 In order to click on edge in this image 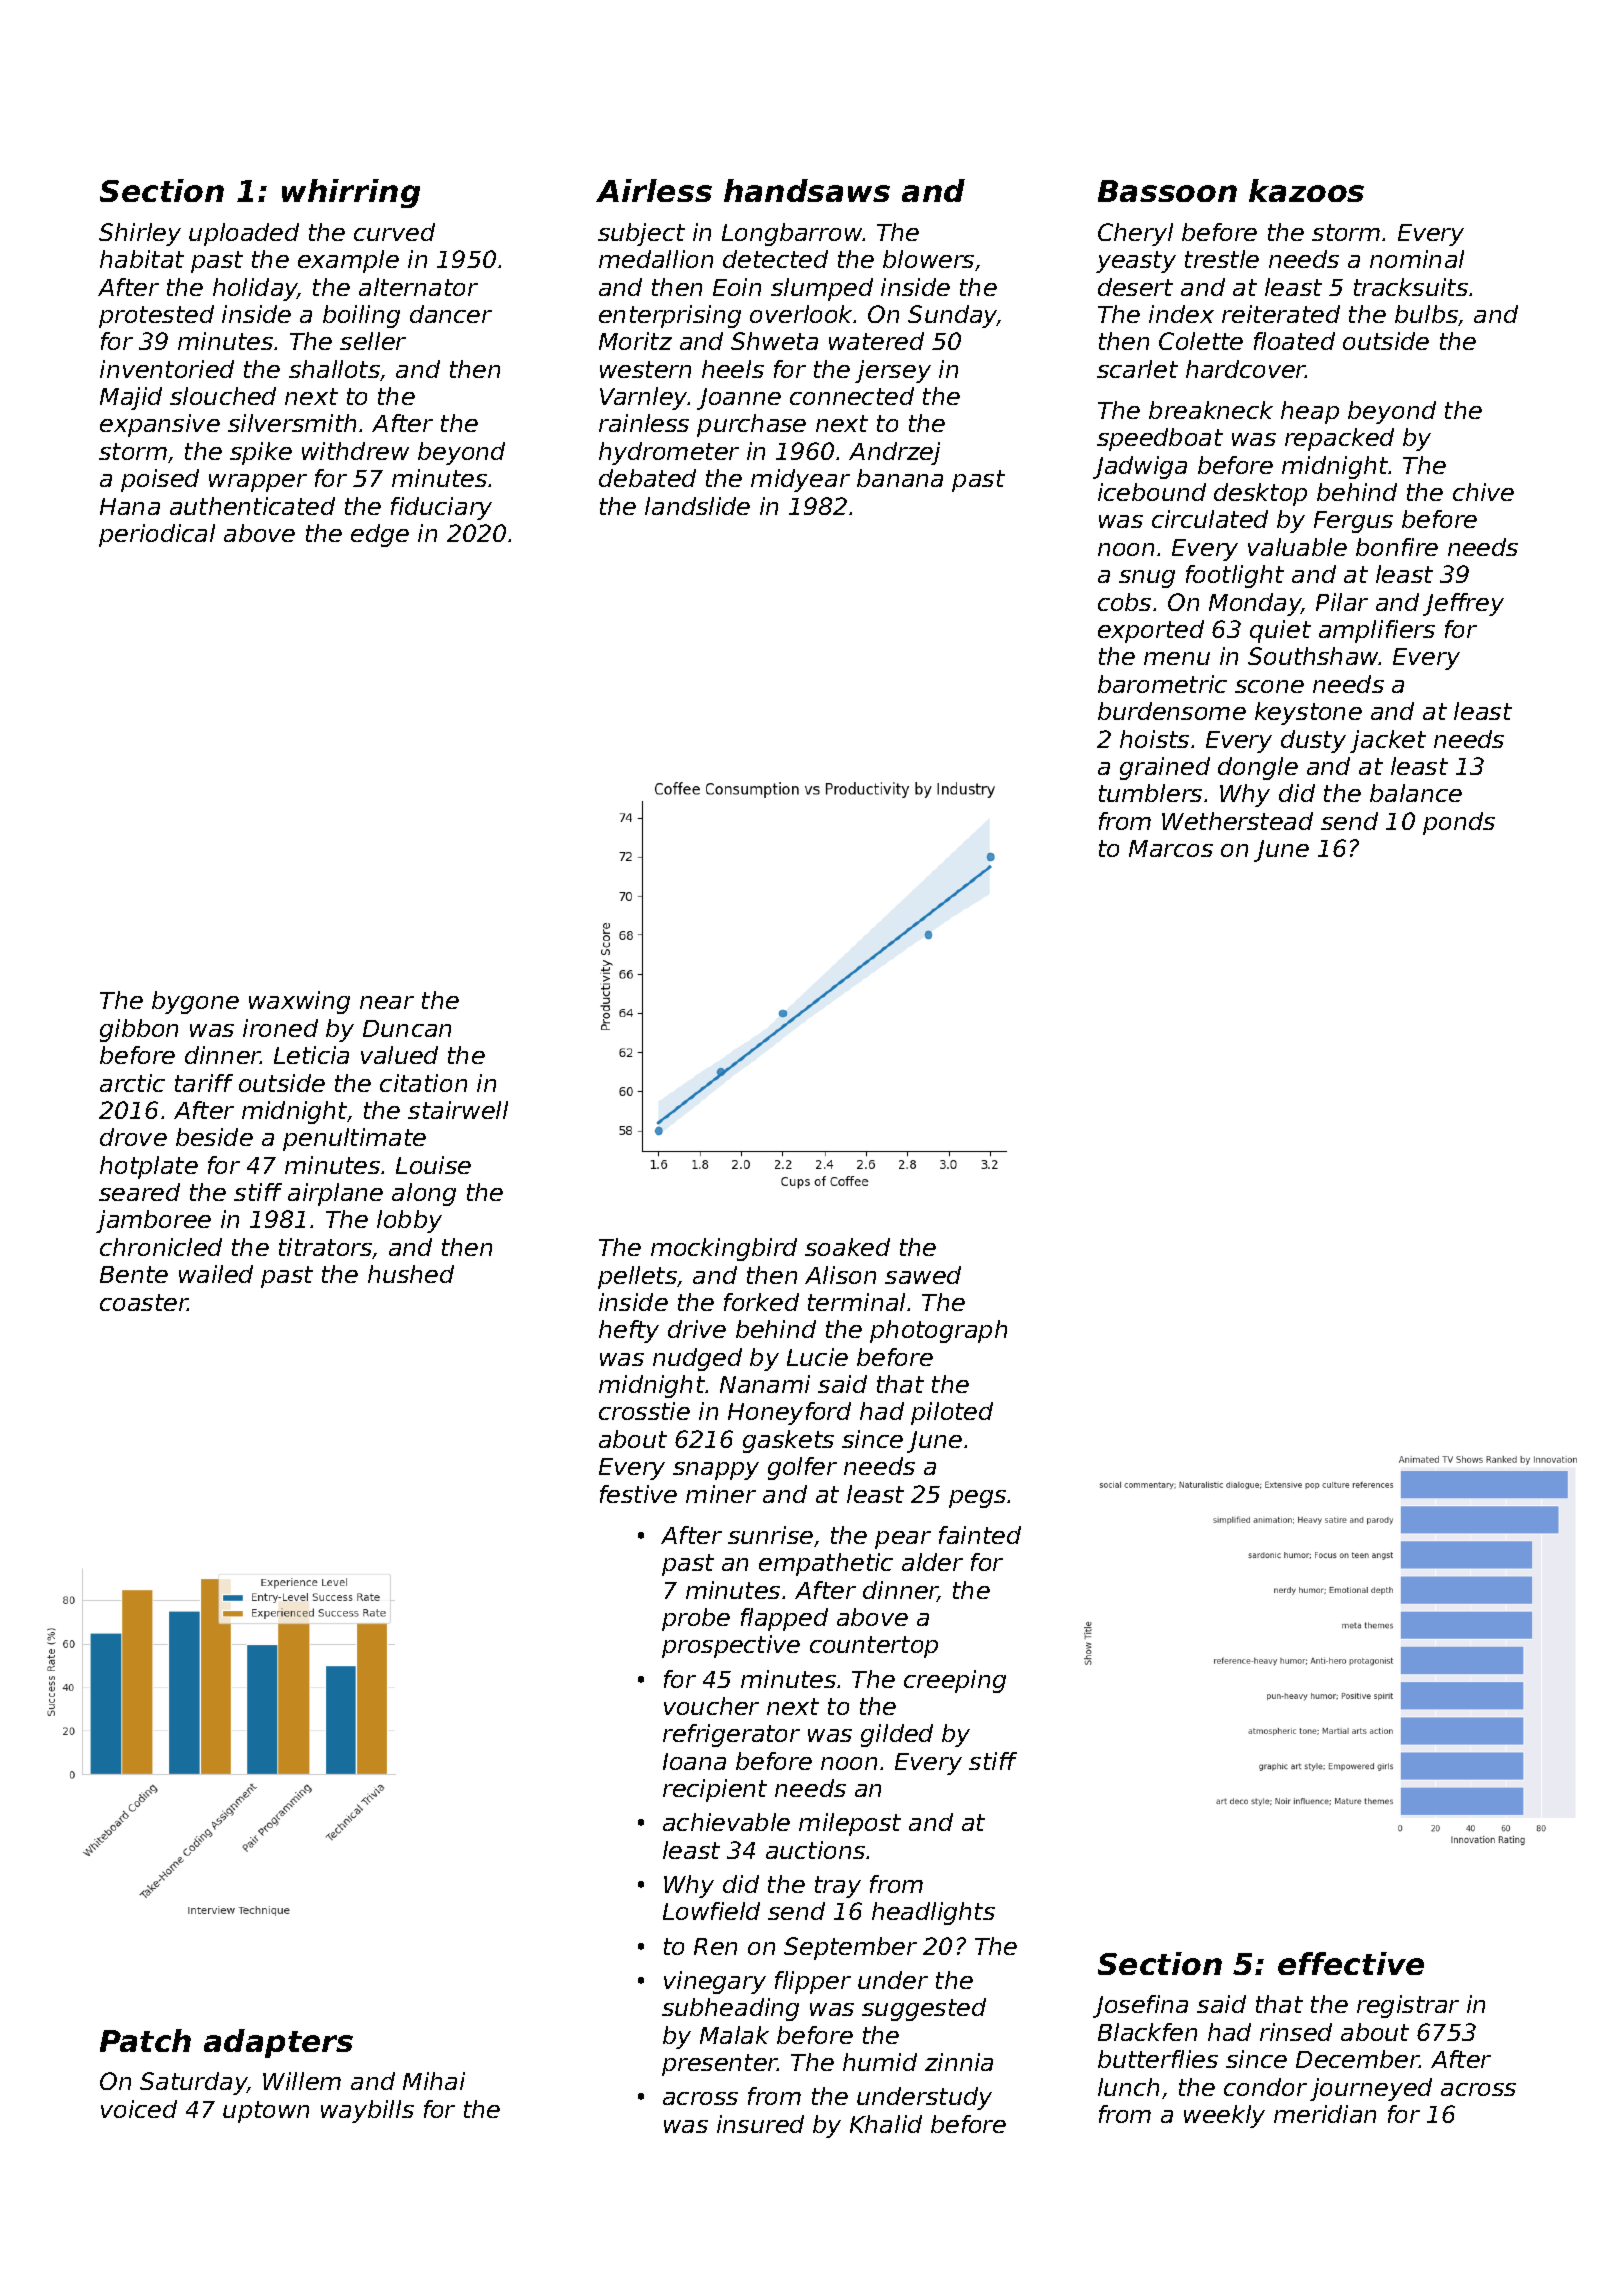, I will do `click(380, 535)`.
